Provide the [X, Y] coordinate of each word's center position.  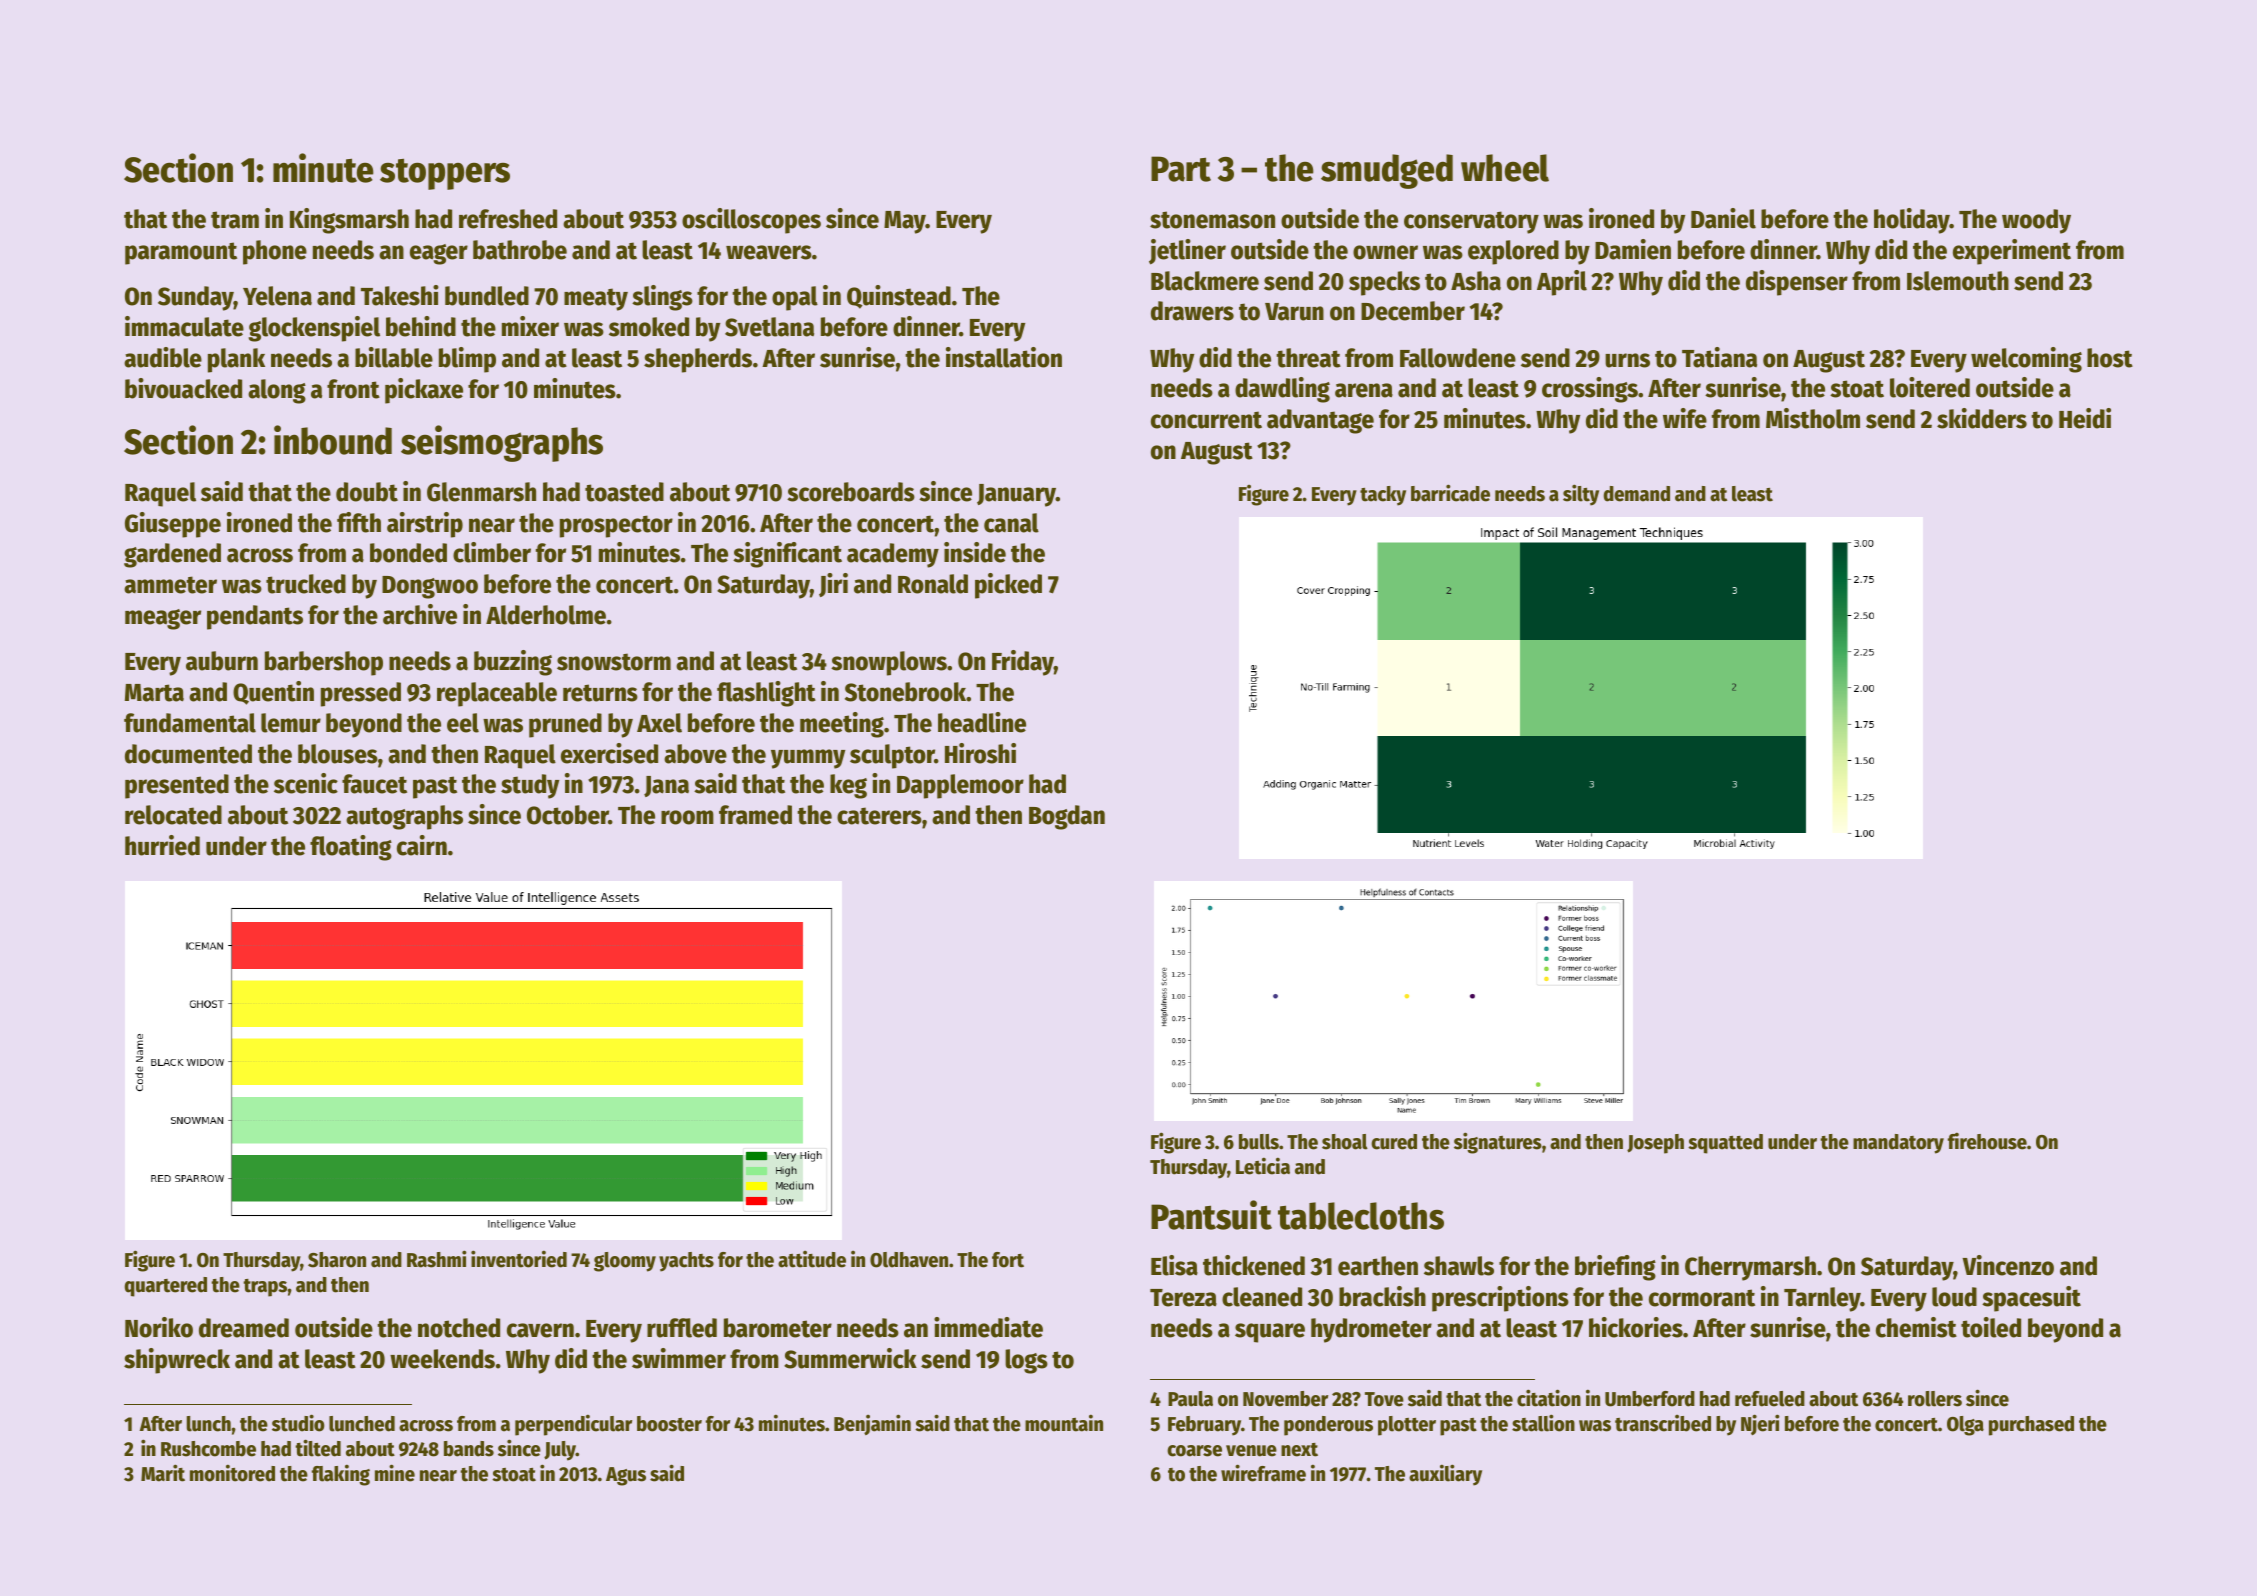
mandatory [1898, 1144]
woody [2036, 221]
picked [1008, 586]
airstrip [425, 525]
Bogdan [1067, 817]
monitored [232, 1473]
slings [662, 298]
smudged [1387, 171]
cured [1394, 1142]
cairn [422, 845]
